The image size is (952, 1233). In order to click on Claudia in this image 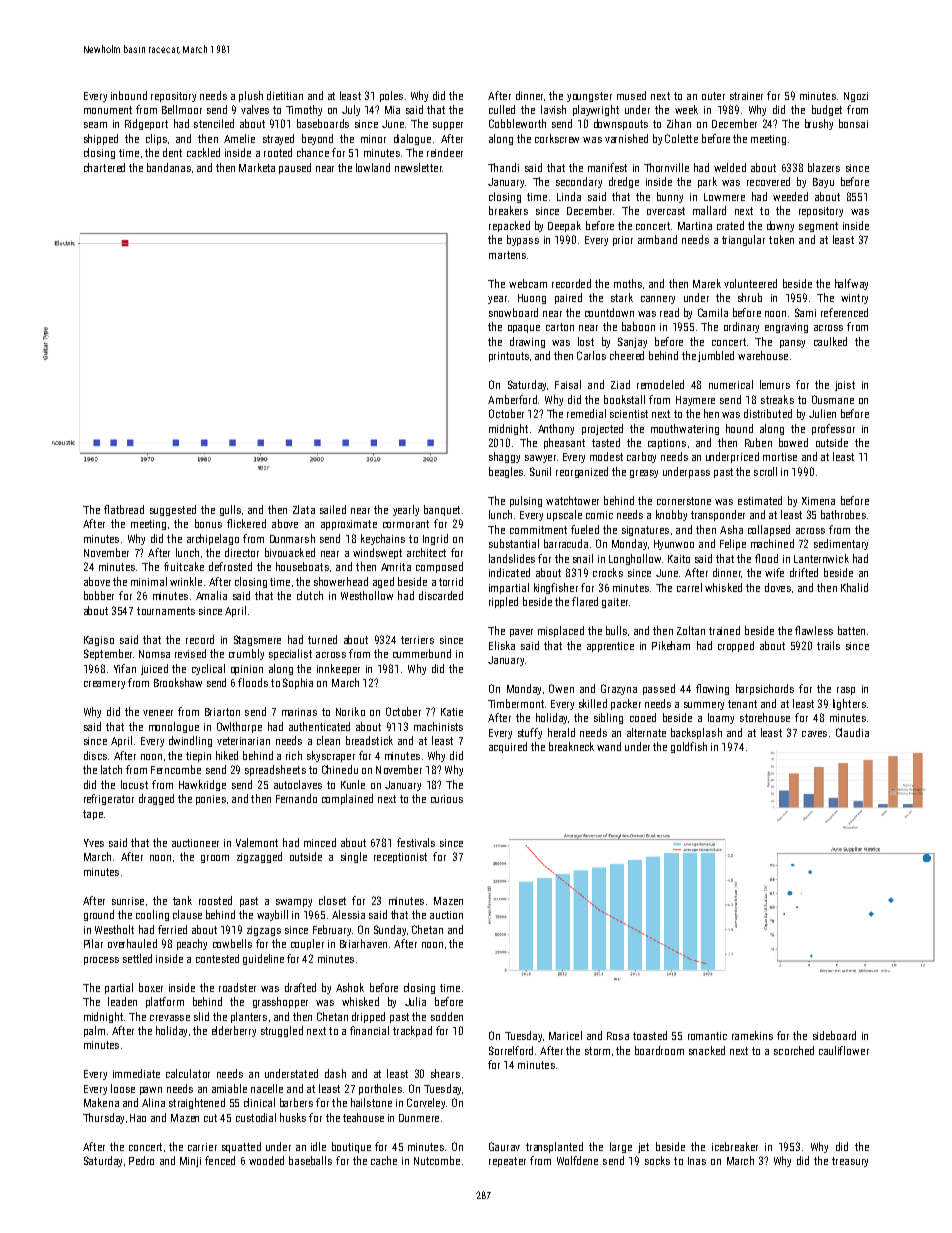, I will do `click(852, 732)`.
